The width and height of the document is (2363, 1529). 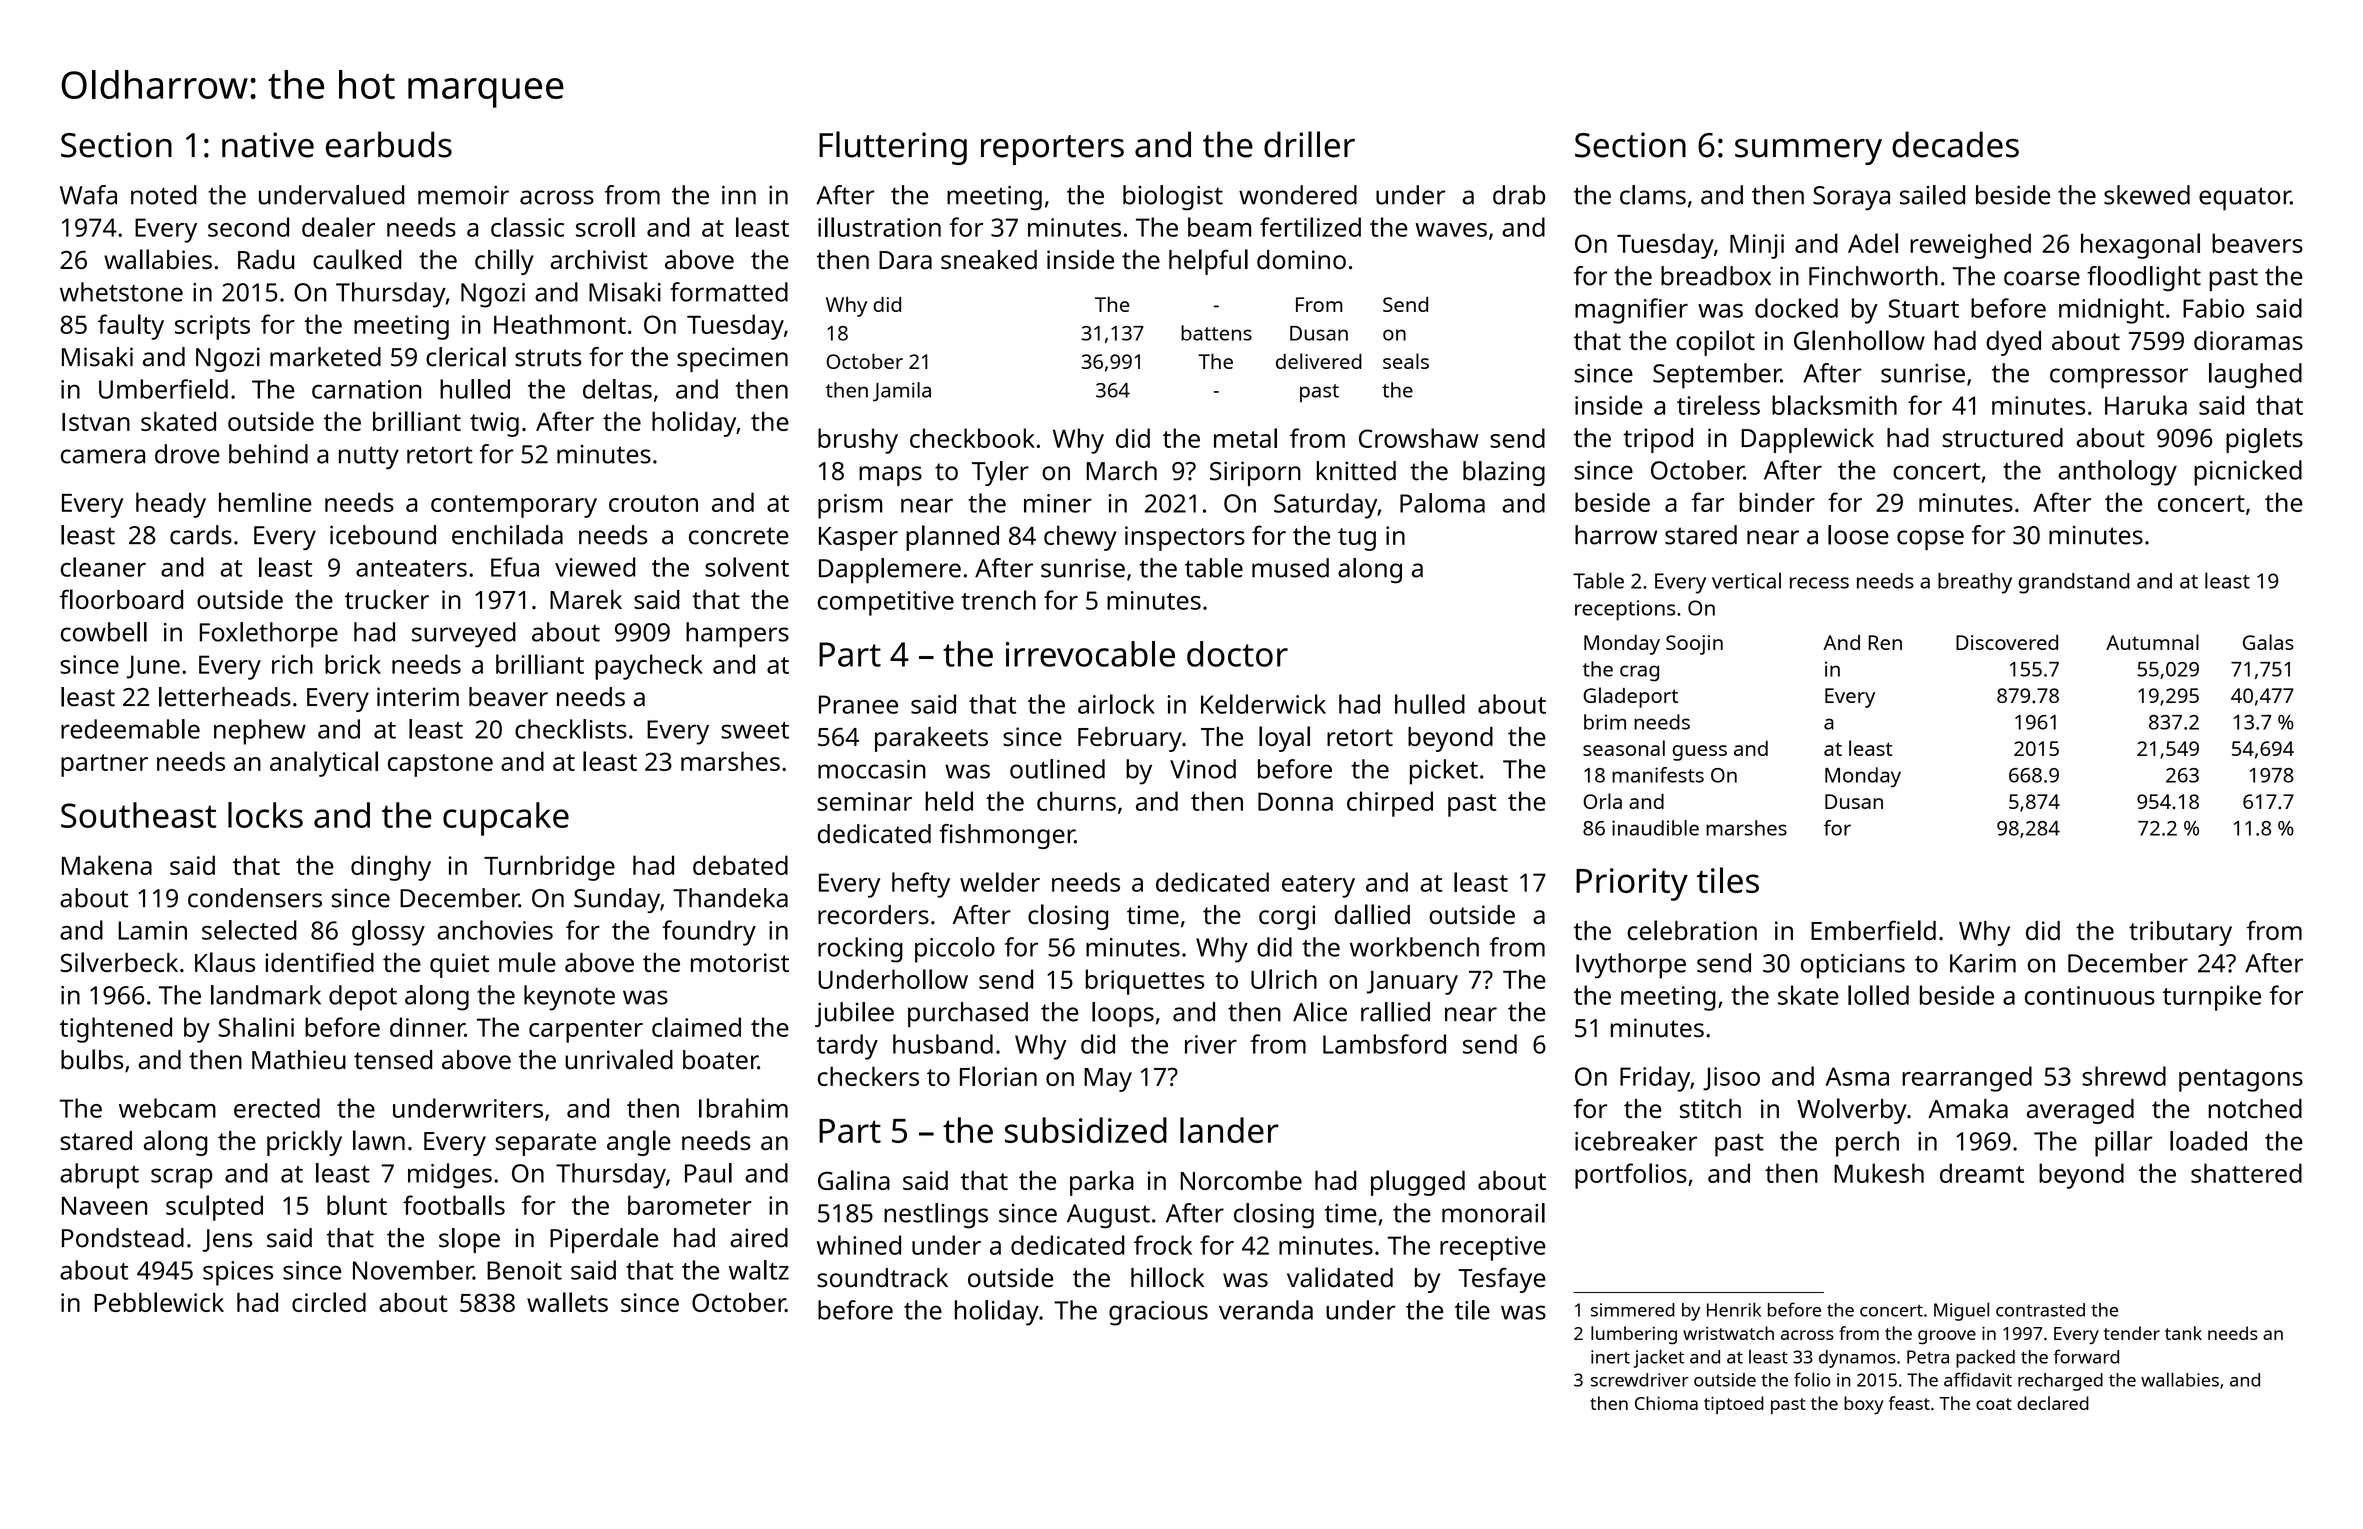 I want to click on icebound, so click(x=383, y=535).
